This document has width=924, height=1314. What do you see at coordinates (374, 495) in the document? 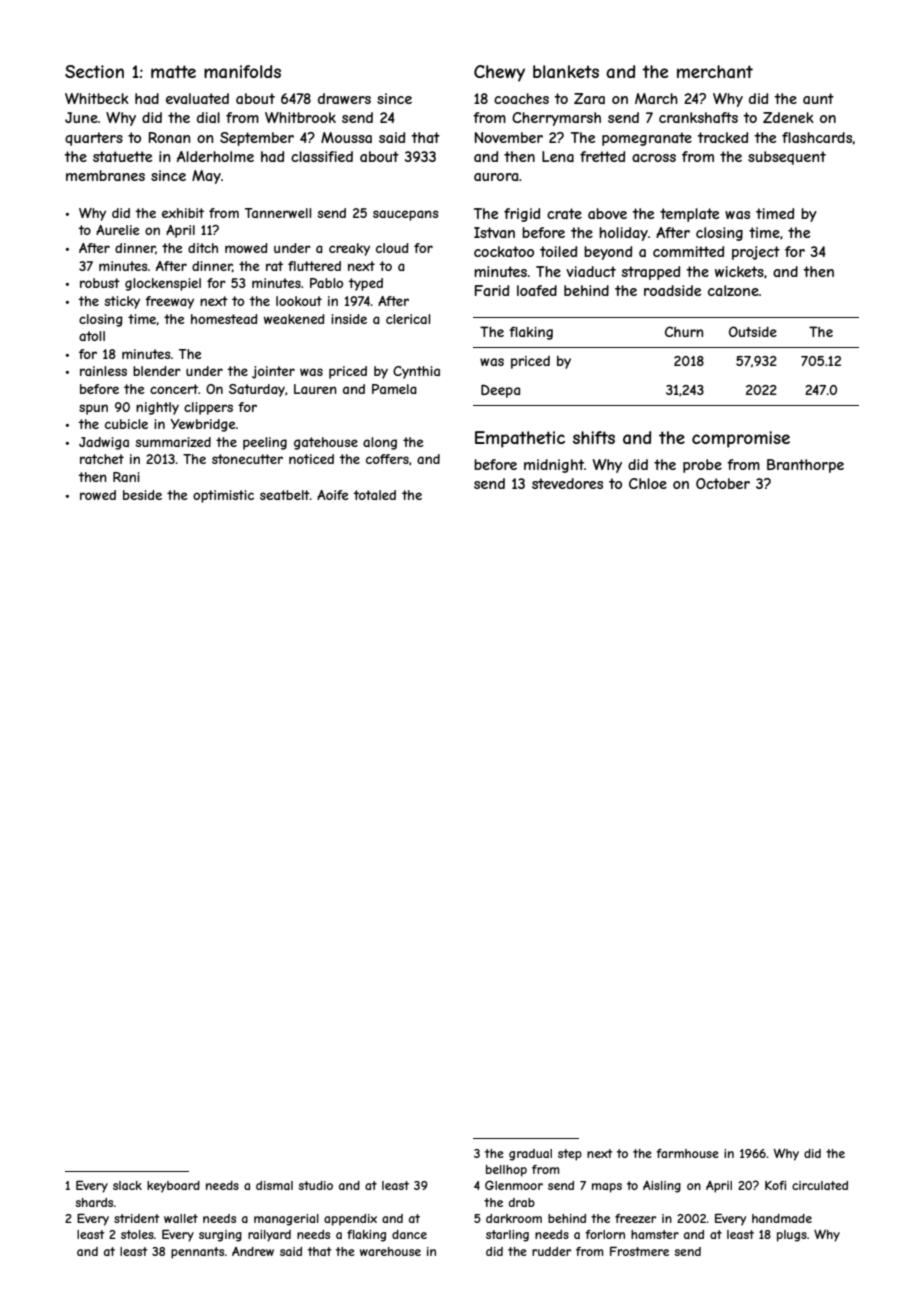
I see `totaled` at bounding box center [374, 495].
